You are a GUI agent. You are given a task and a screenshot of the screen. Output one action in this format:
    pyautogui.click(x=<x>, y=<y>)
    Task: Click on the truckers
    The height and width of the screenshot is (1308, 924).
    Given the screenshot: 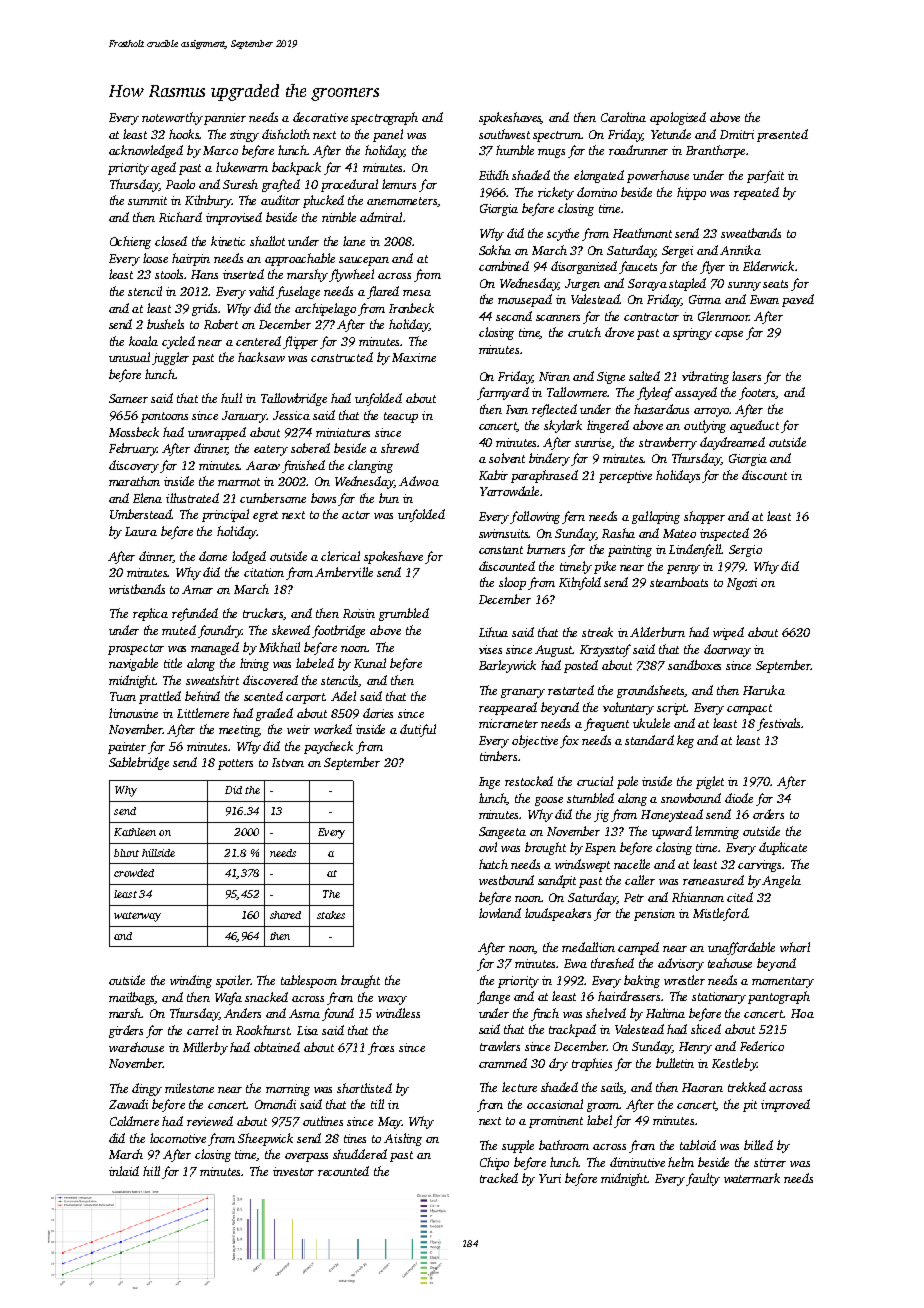 What is the action you would take?
    pyautogui.click(x=263, y=614)
